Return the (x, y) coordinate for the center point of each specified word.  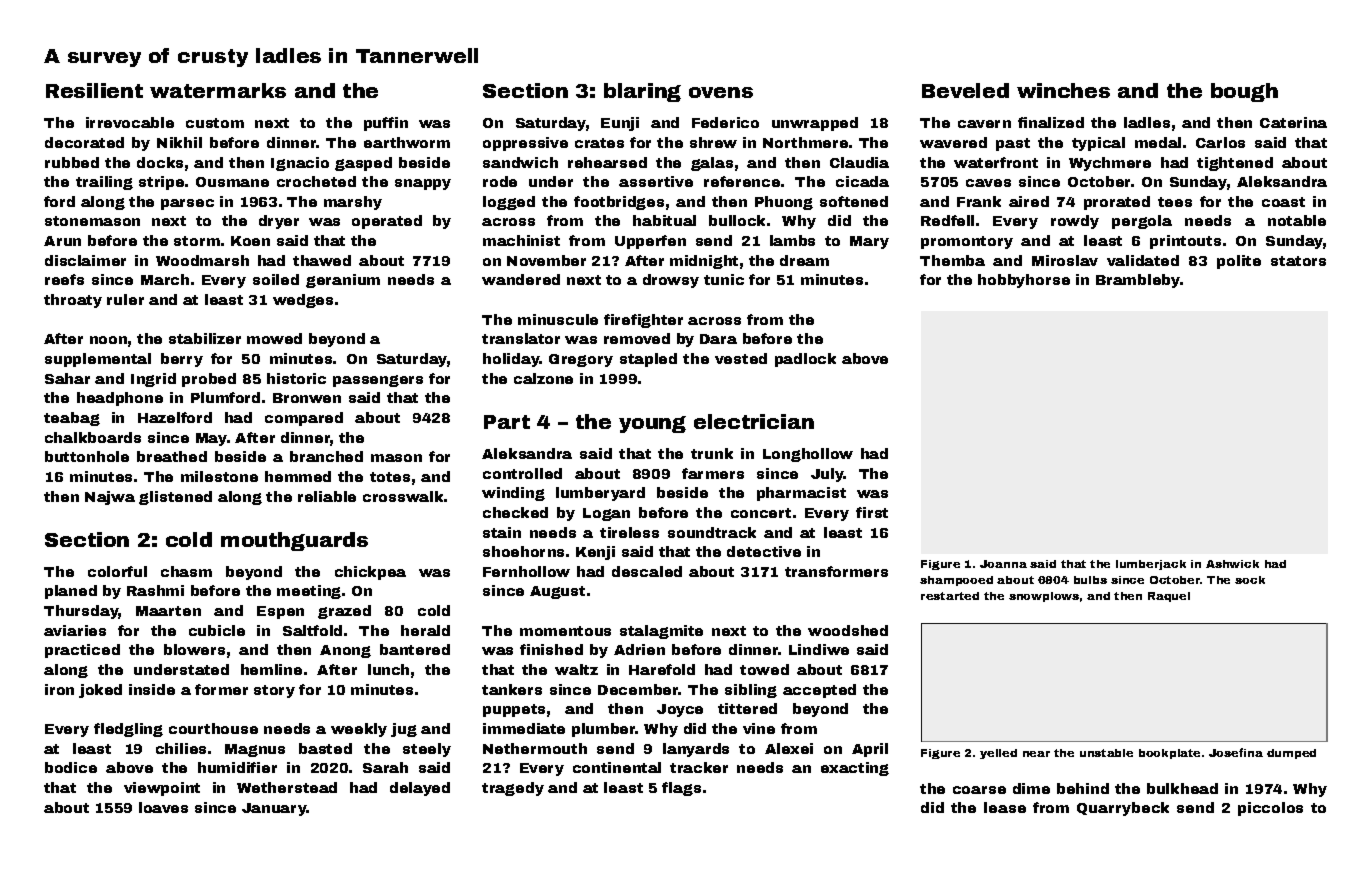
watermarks (218, 90)
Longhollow (808, 455)
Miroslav (1065, 260)
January (274, 809)
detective (764, 551)
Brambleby (1138, 281)
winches (1063, 90)
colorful (117, 571)
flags (681, 789)
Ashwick (1232, 564)
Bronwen (307, 398)
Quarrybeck (1123, 809)
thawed (322, 260)
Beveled (965, 90)
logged (509, 203)
